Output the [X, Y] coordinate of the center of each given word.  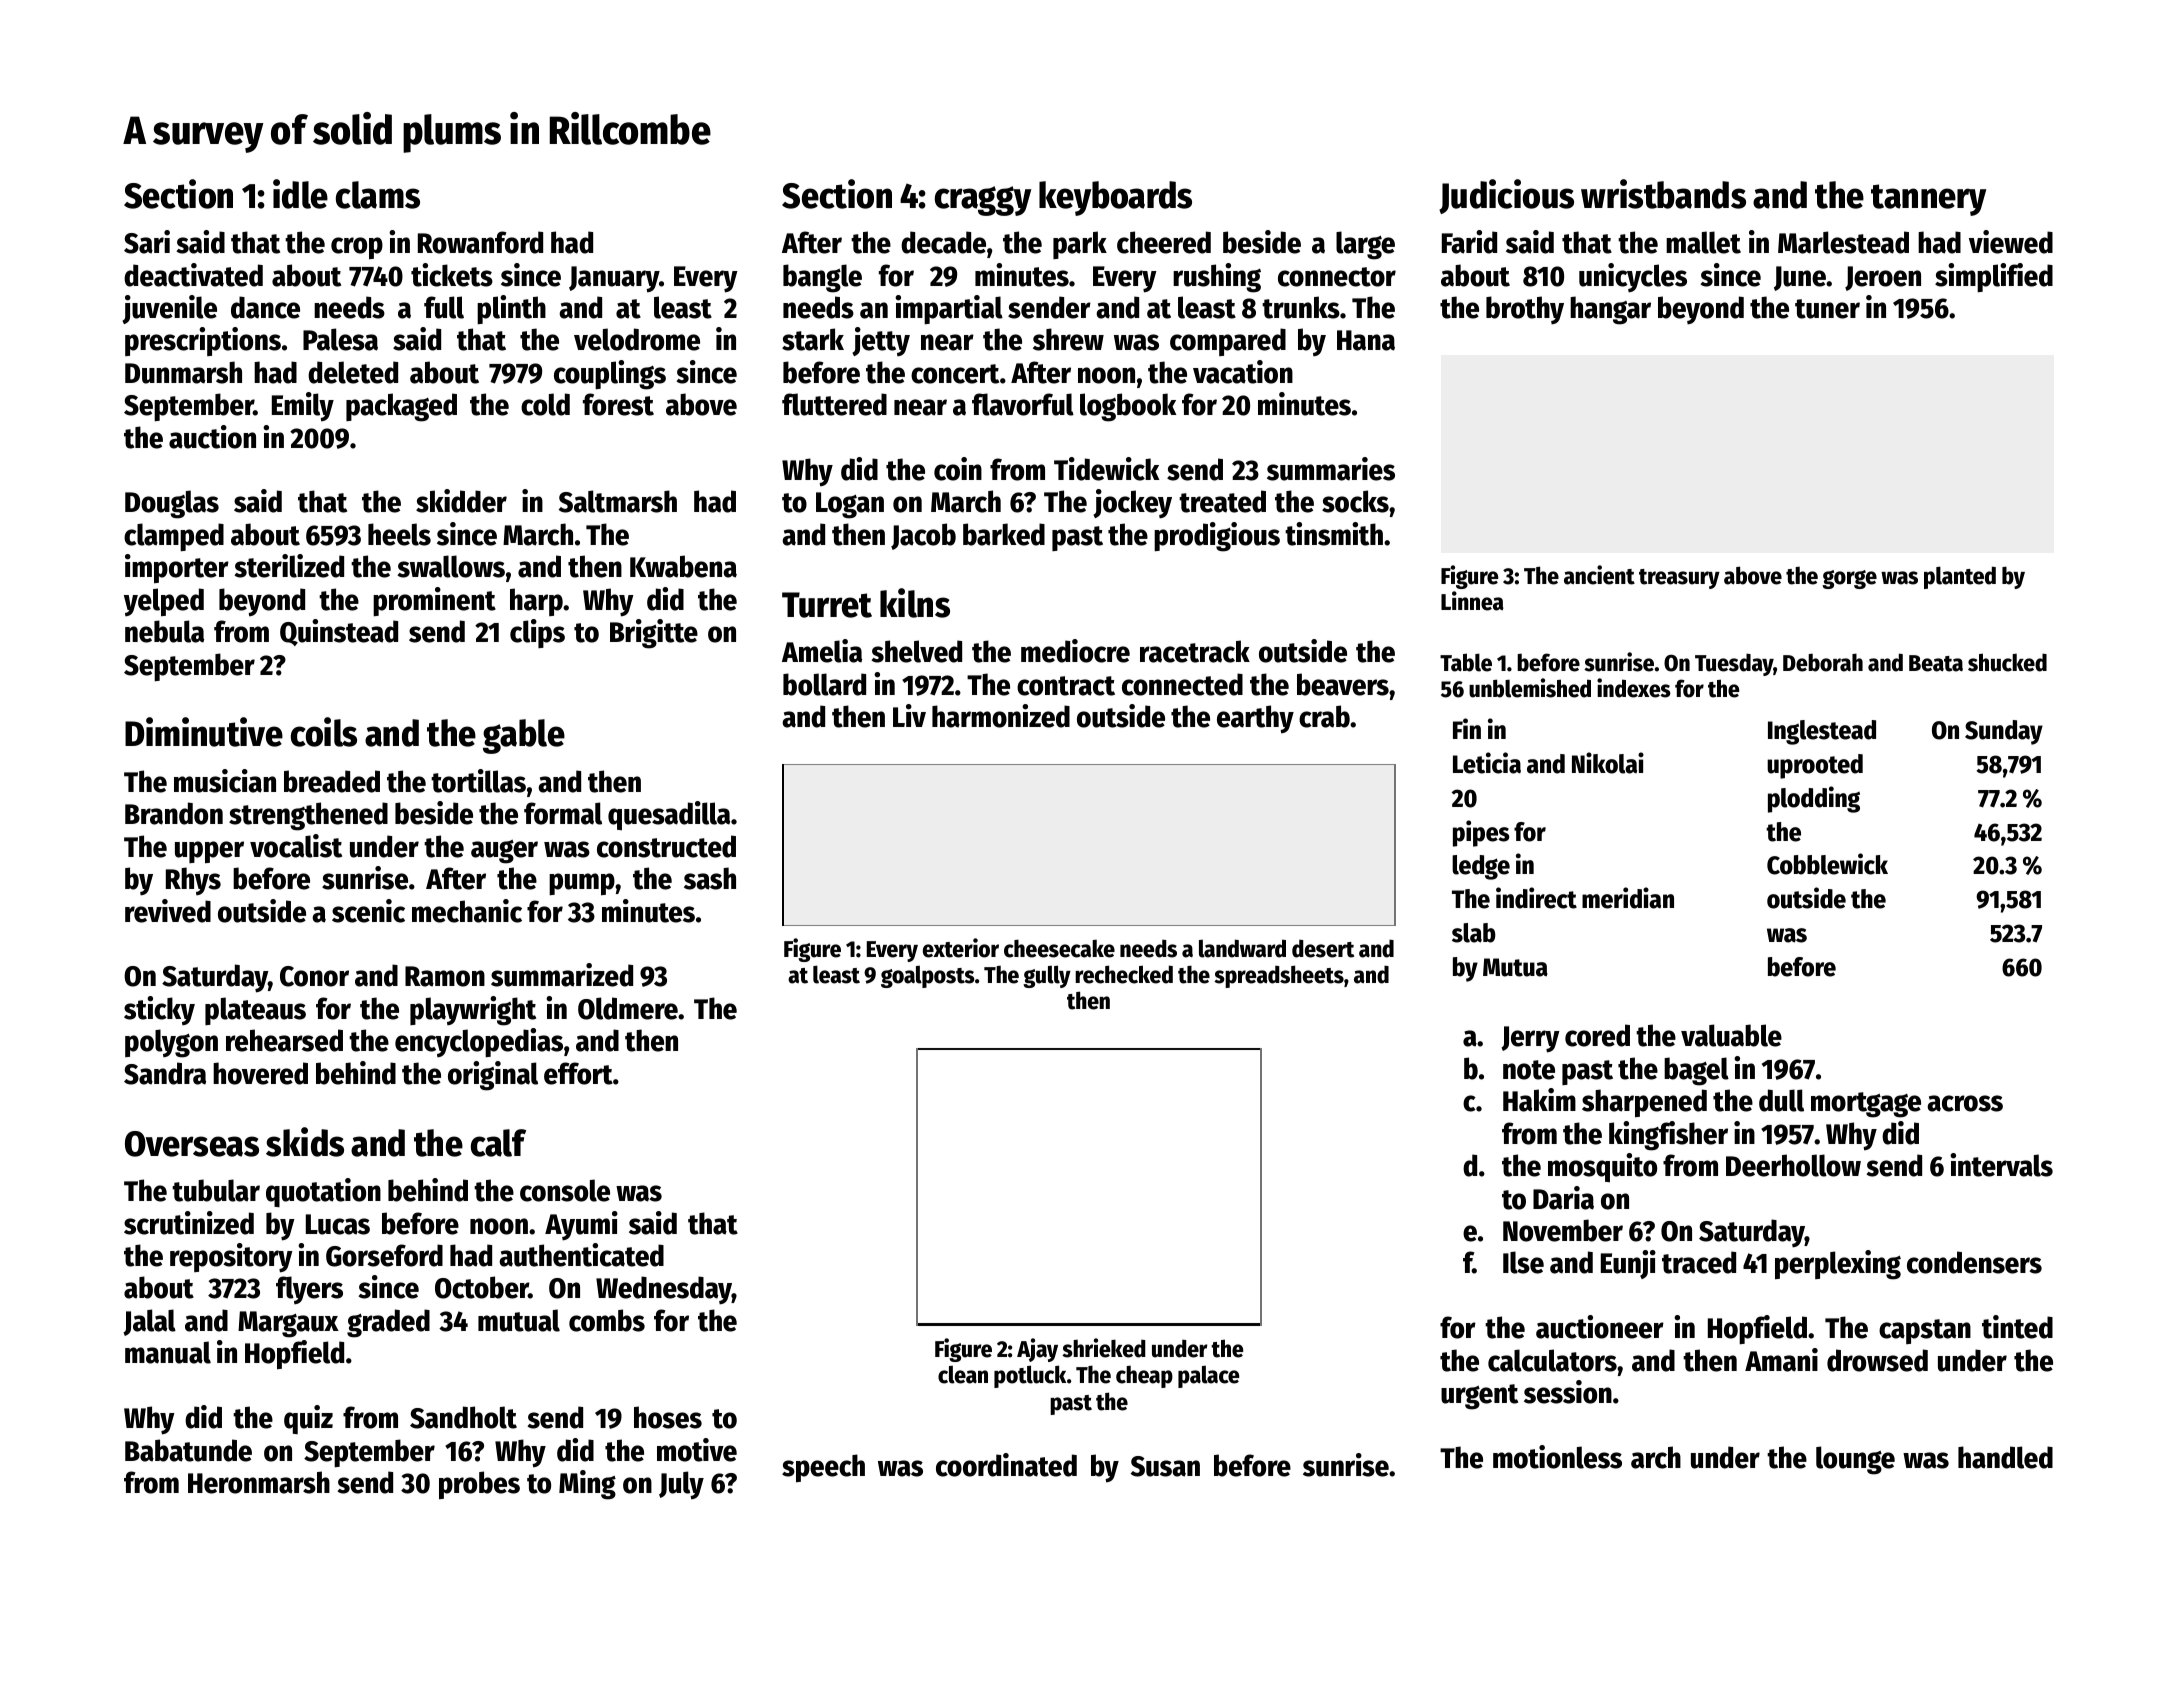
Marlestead [1843, 242]
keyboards [1115, 198]
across [1965, 1103]
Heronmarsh [259, 1482]
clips [537, 633]
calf [498, 1143]
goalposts [928, 976]
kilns [915, 603]
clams [378, 195]
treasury [1679, 579]
